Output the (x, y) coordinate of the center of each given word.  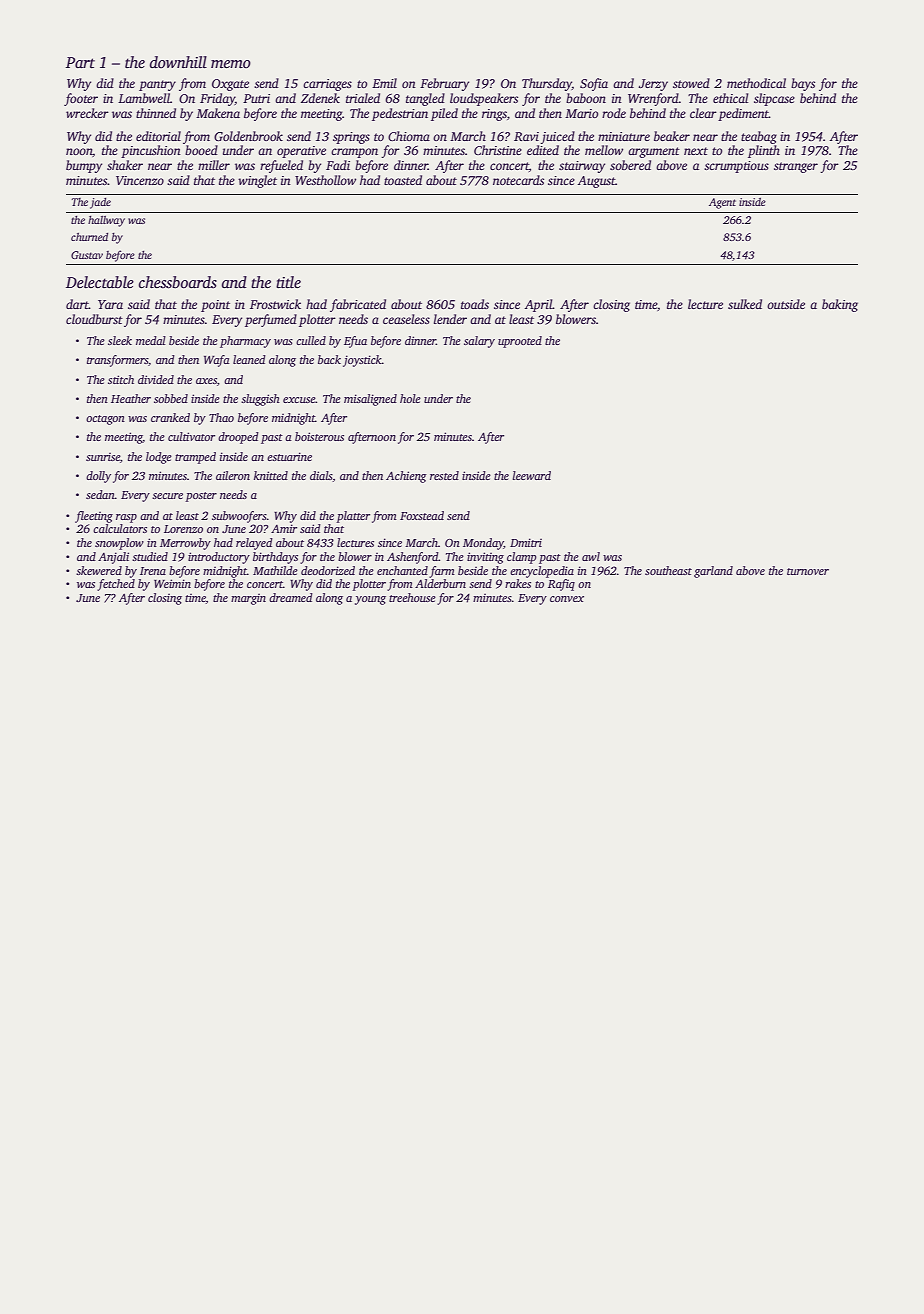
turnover (808, 571)
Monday (483, 544)
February (444, 84)
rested (444, 475)
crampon (354, 153)
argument (654, 152)
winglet (257, 181)
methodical (756, 83)
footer (81, 99)
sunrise (103, 457)
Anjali (113, 558)
